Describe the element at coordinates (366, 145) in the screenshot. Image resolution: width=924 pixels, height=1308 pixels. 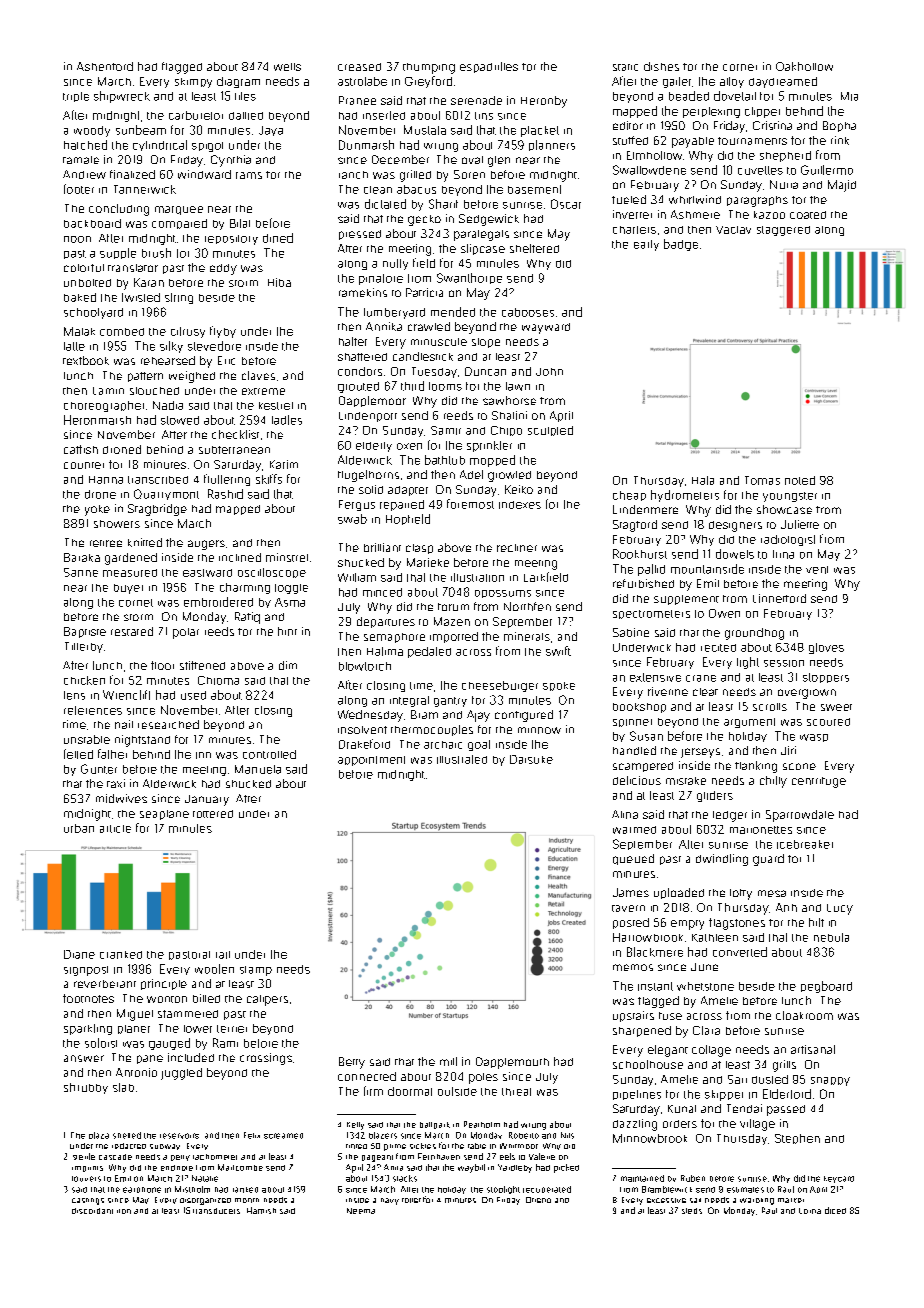
I see `Dunmarsh` at that location.
